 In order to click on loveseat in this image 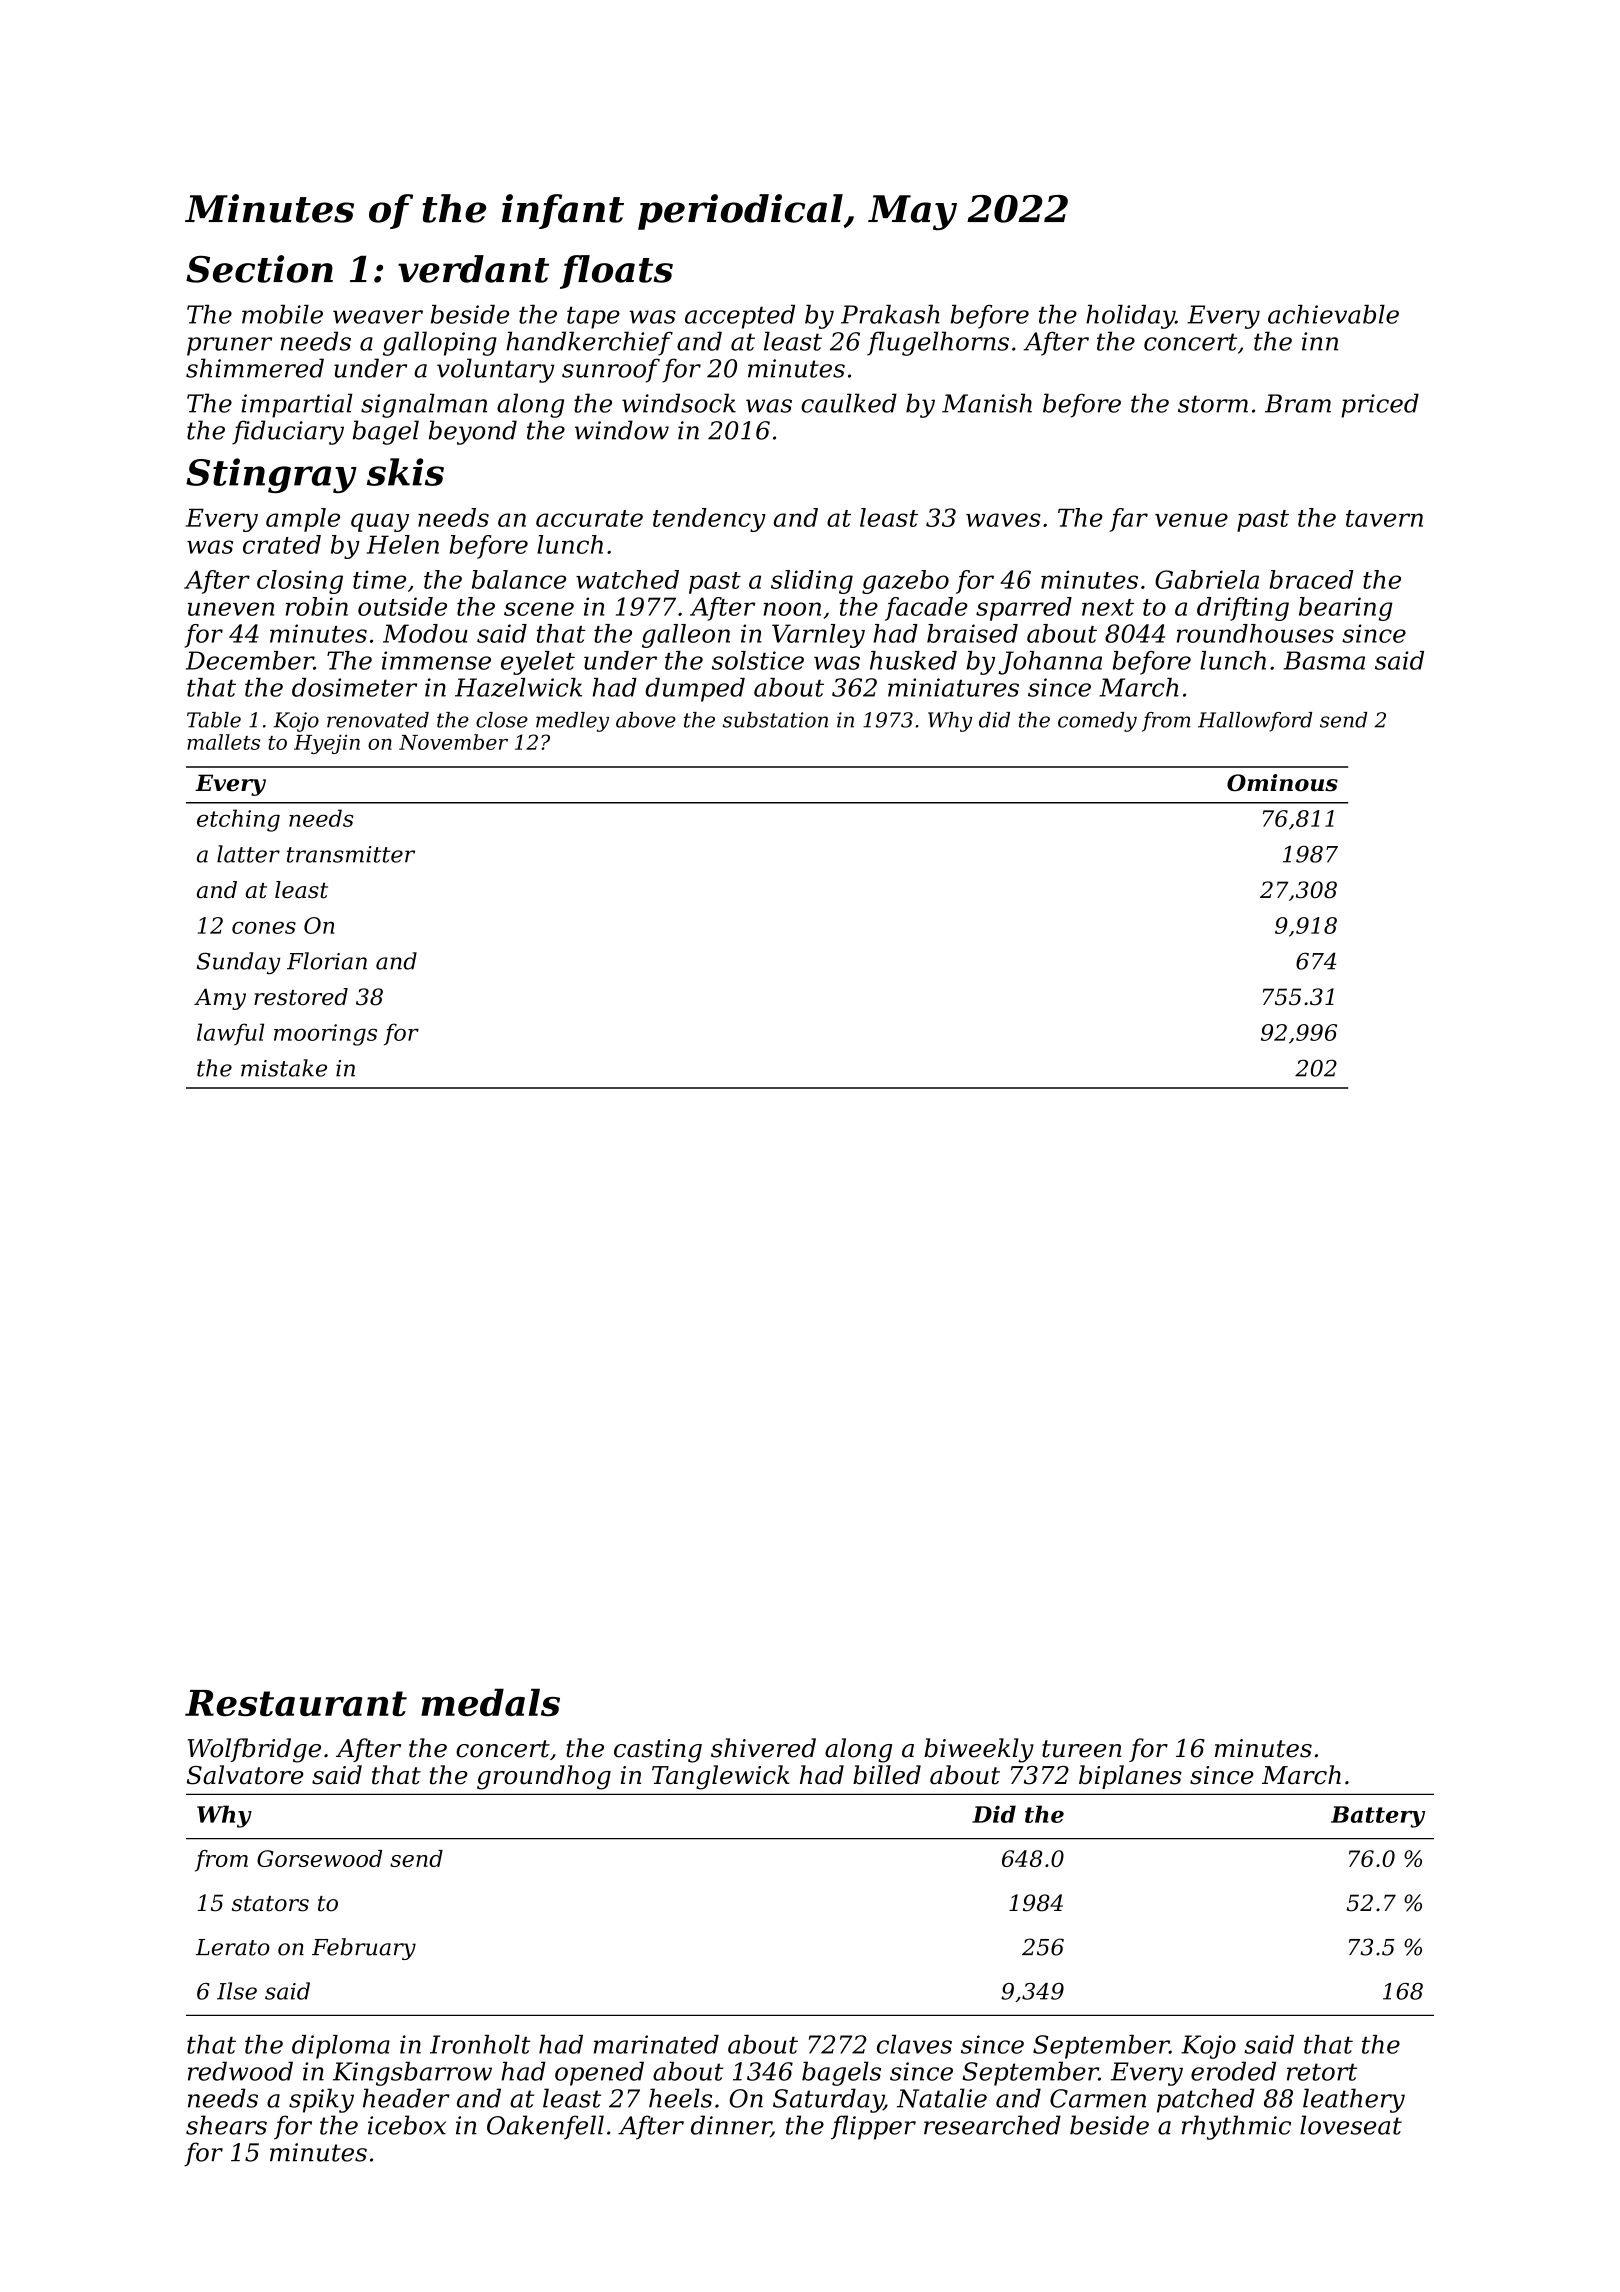, I will do `click(1351, 2125)`.
